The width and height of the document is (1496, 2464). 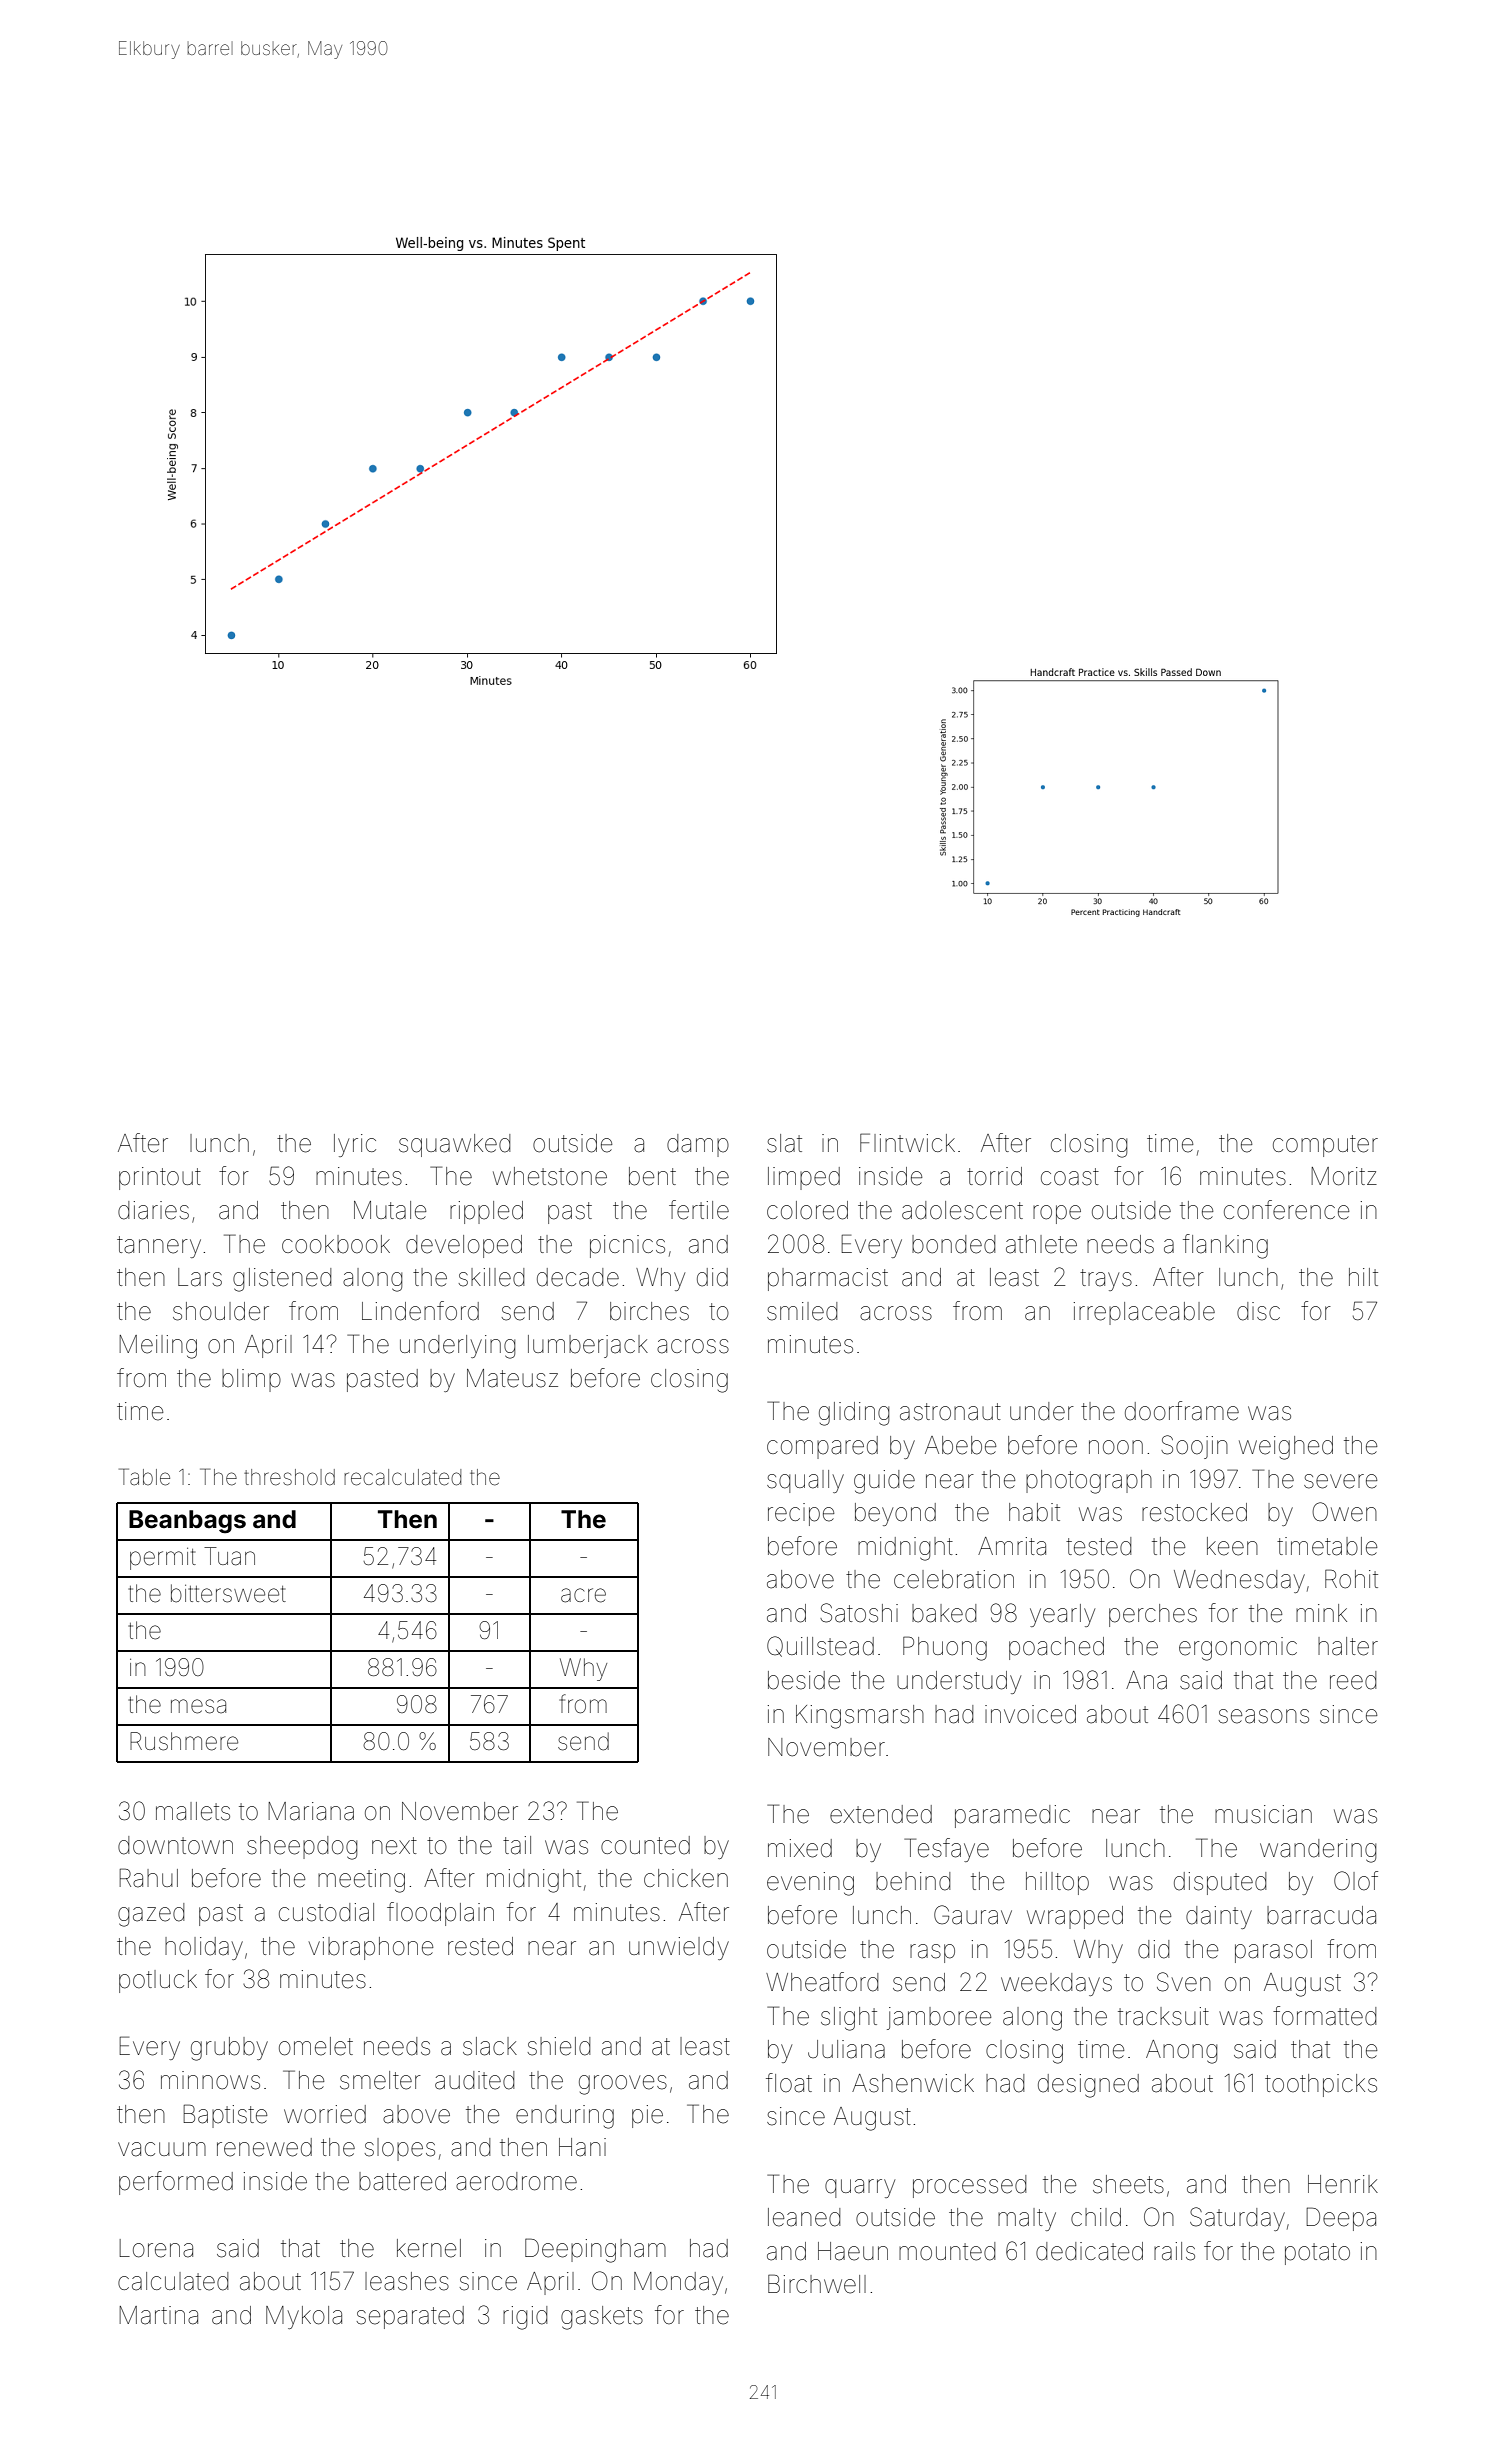 What do you see at coordinates (193, 1811) in the document?
I see `mallets` at bounding box center [193, 1811].
